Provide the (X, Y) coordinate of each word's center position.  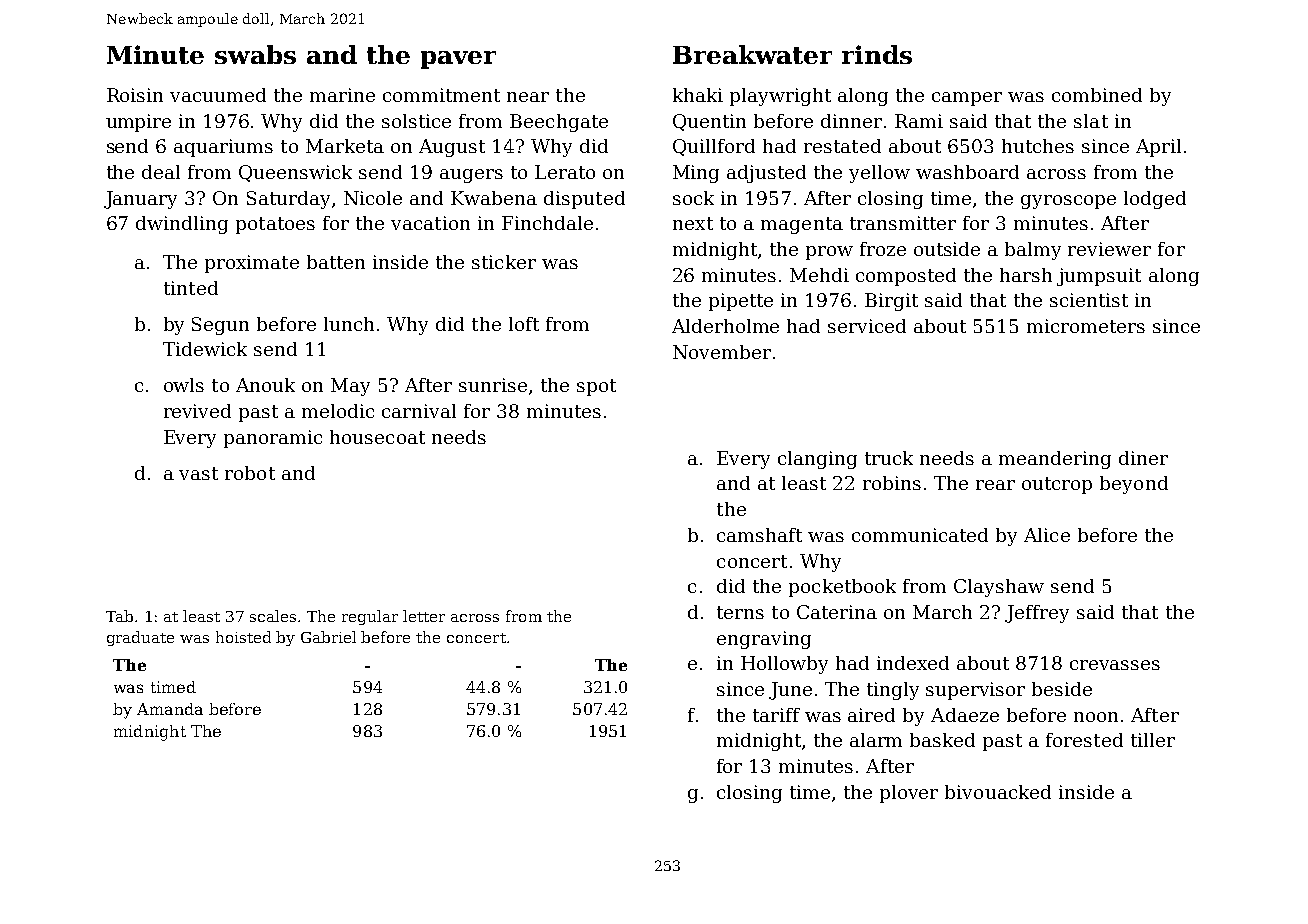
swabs (255, 54)
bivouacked (998, 792)
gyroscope (1068, 202)
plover (909, 794)
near (528, 97)
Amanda (170, 709)
